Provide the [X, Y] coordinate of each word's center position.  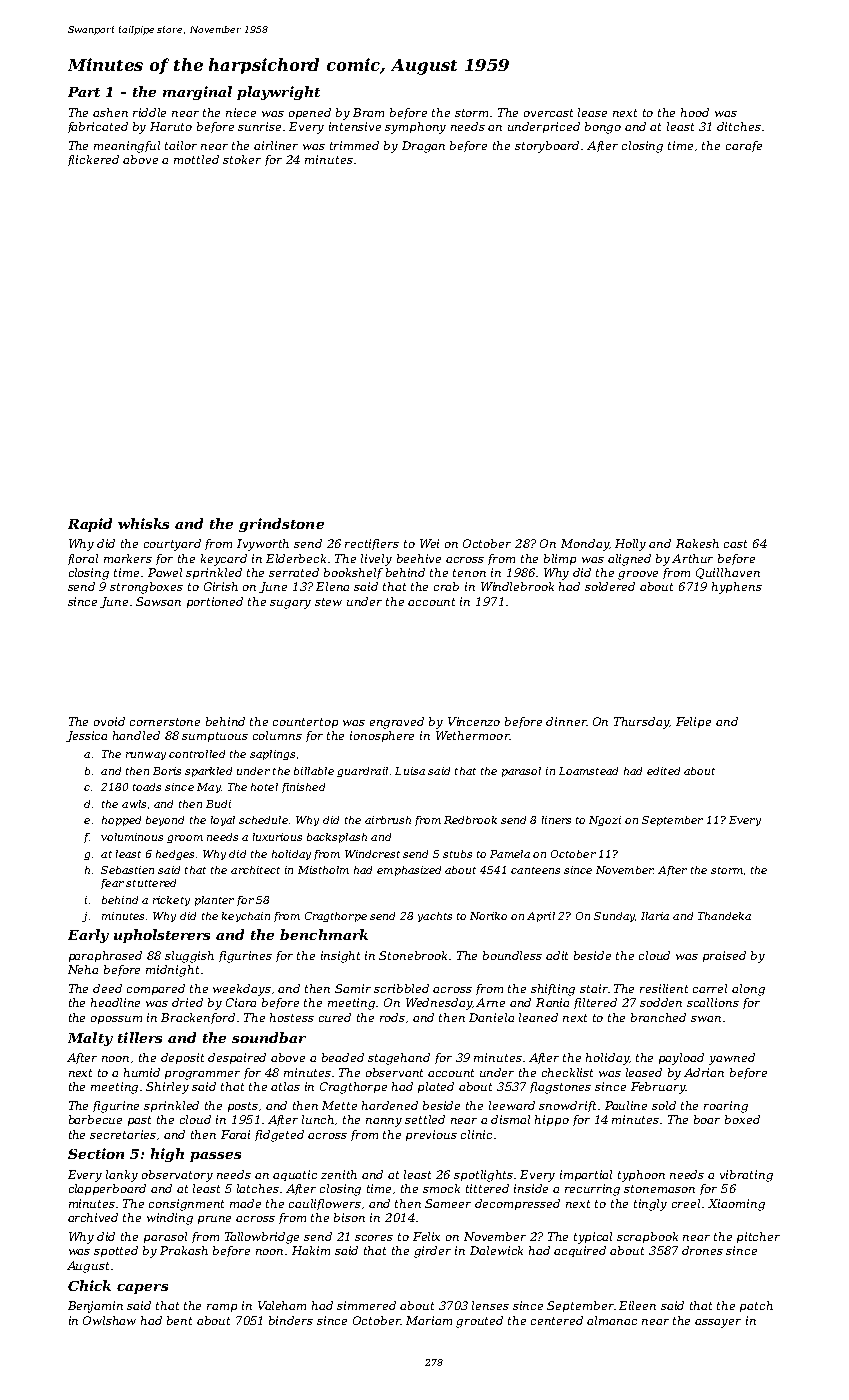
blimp [560, 559]
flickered [93, 160]
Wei [429, 543]
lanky [122, 1176]
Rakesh [697, 543]
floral [83, 559]
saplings [272, 755]
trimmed [354, 145]
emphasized [409, 871]
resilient [664, 988]
